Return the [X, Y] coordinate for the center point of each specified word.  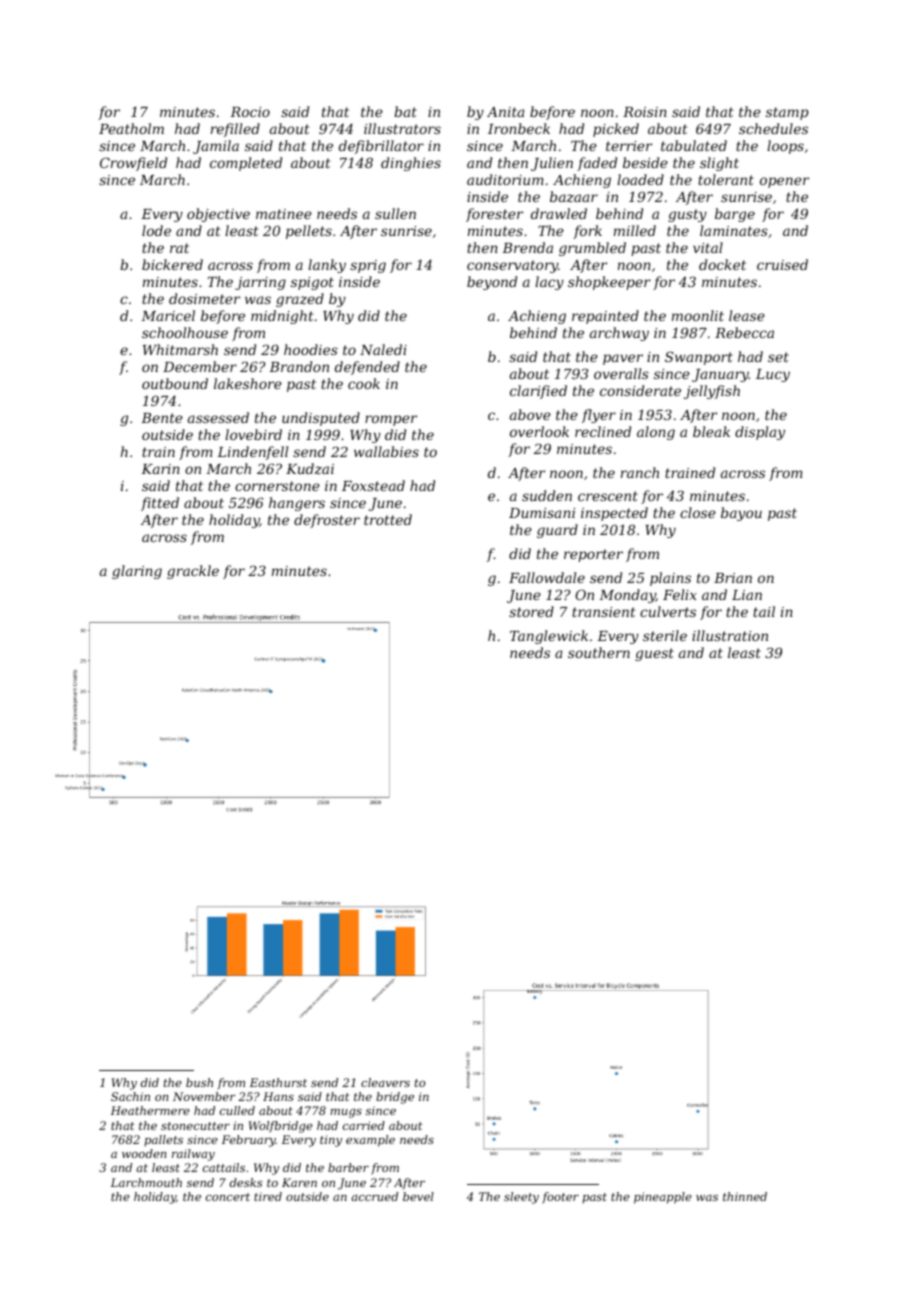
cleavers [385, 1082]
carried [364, 1125]
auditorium [505, 179]
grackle [193, 572]
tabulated [694, 145]
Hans [278, 1096]
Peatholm [131, 128]
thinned [745, 1196]
